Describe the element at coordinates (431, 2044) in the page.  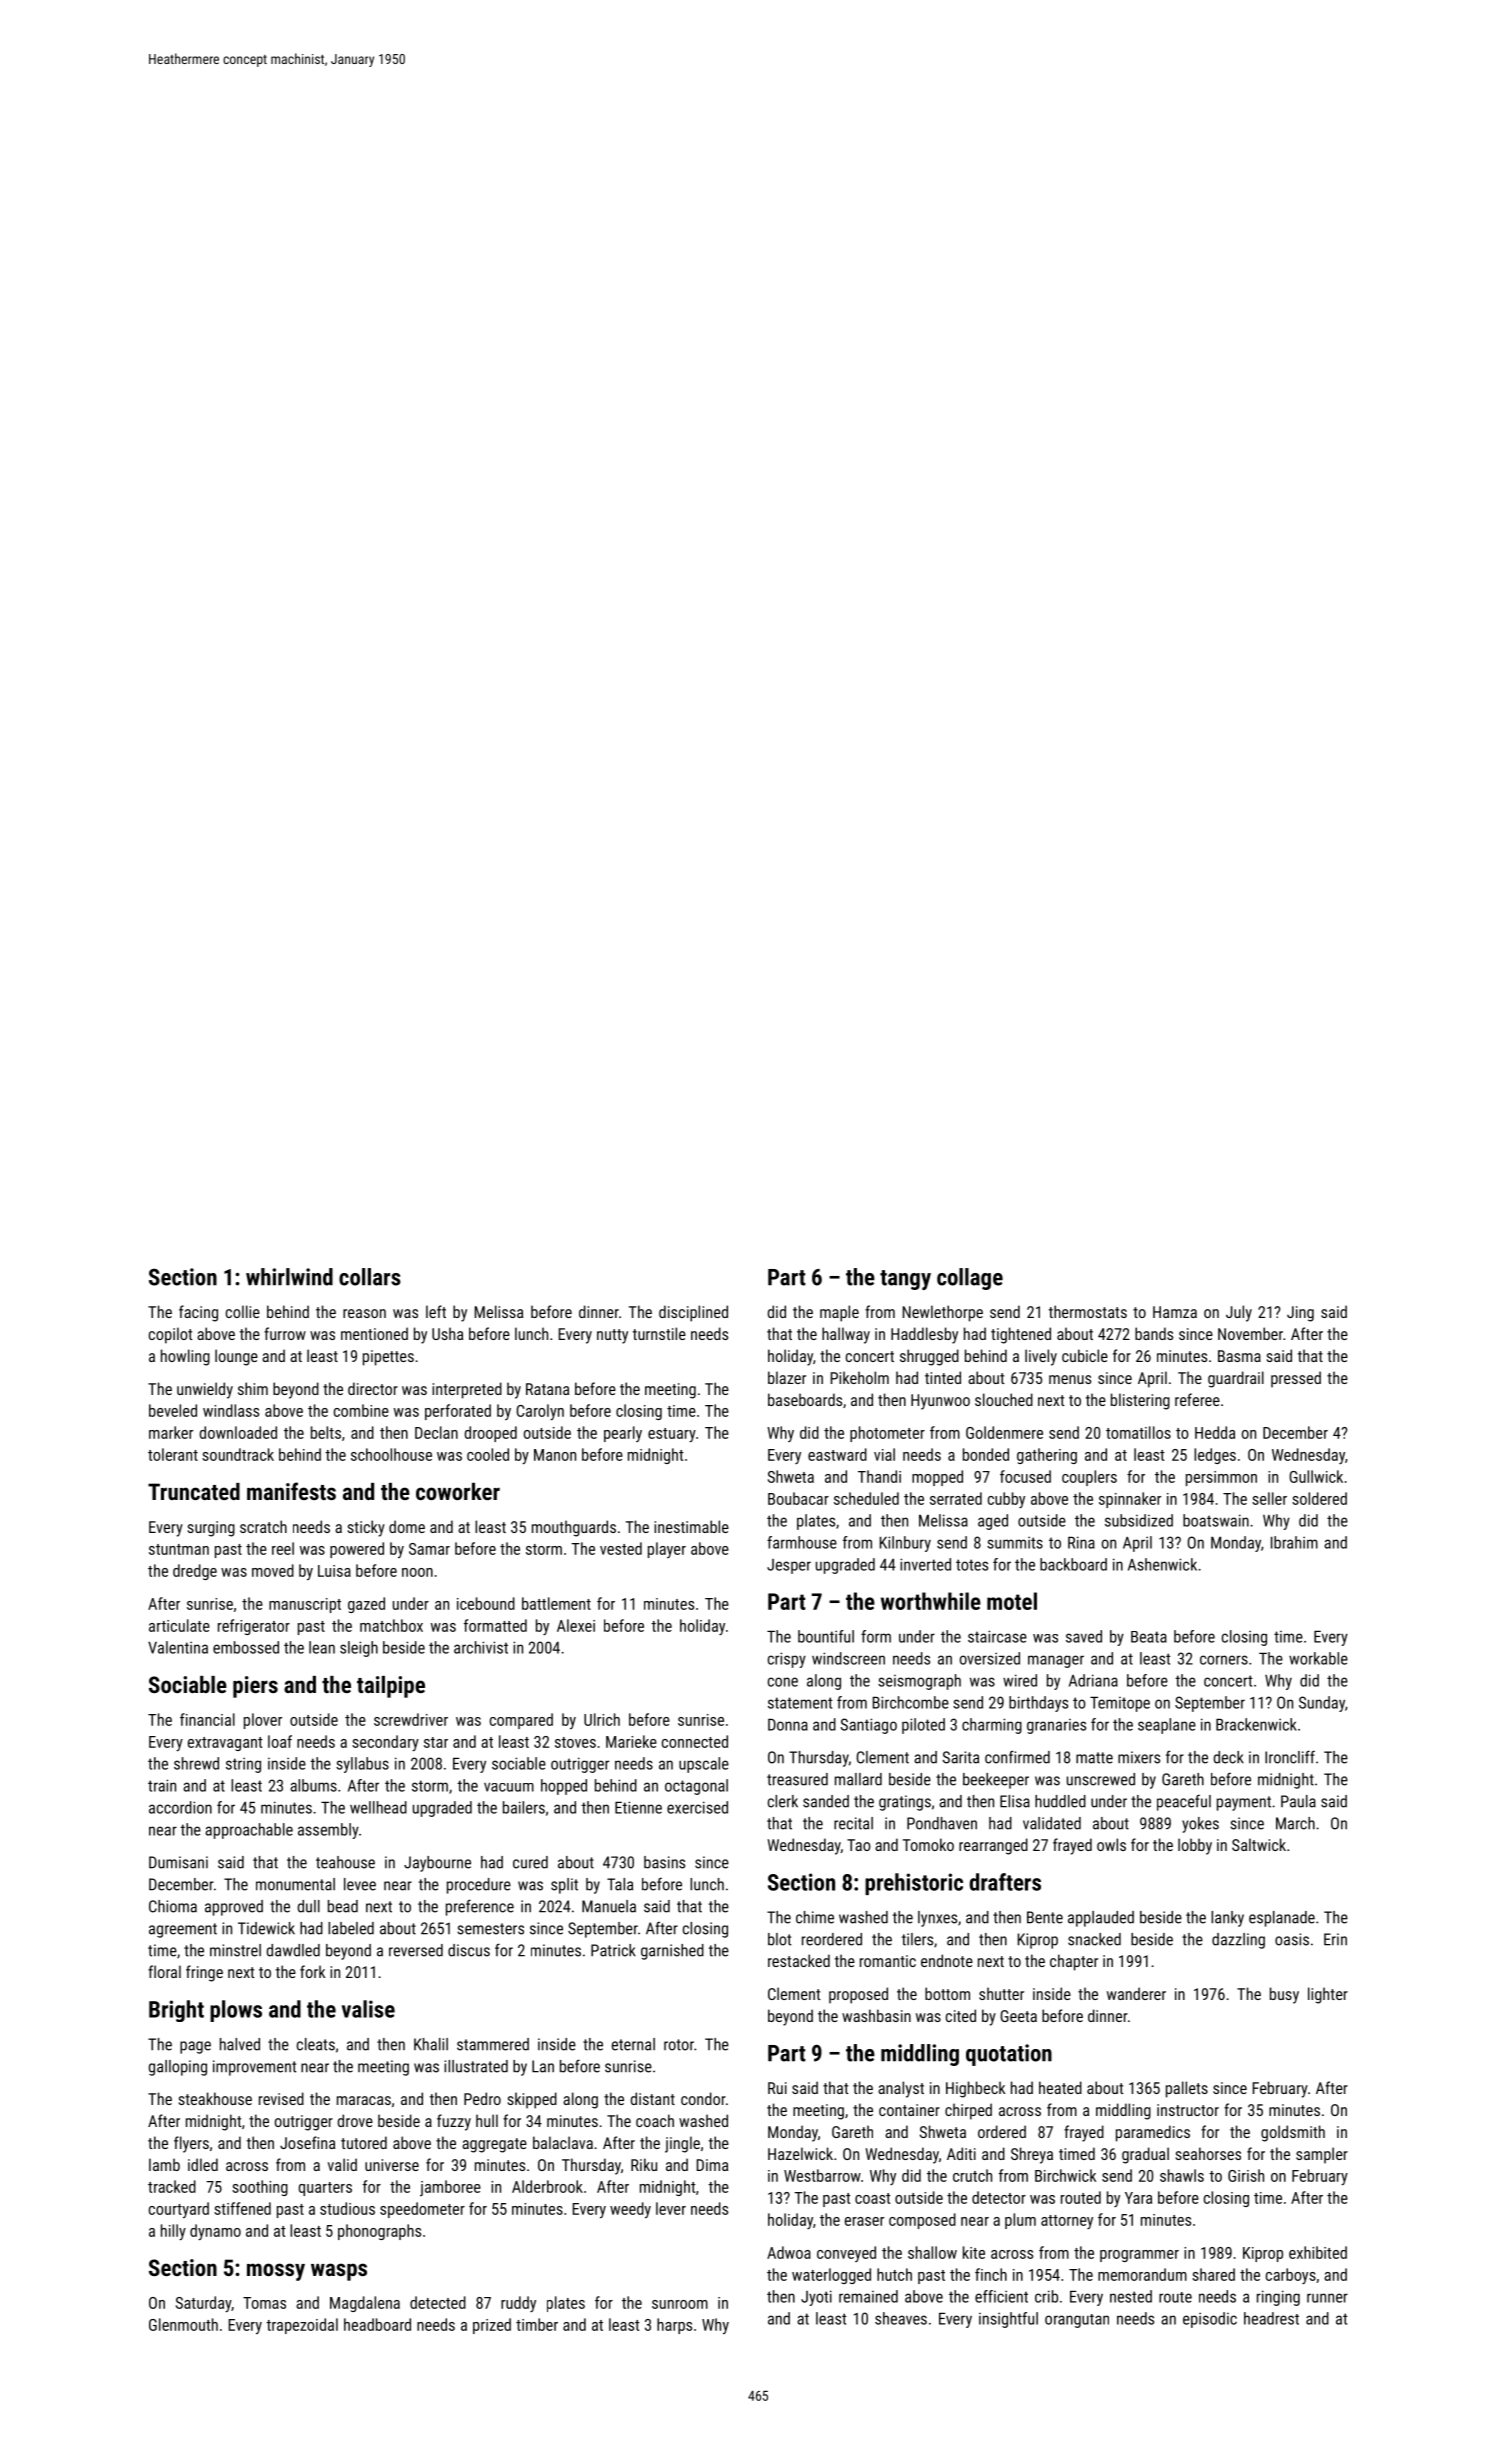
I see `Khalil` at that location.
